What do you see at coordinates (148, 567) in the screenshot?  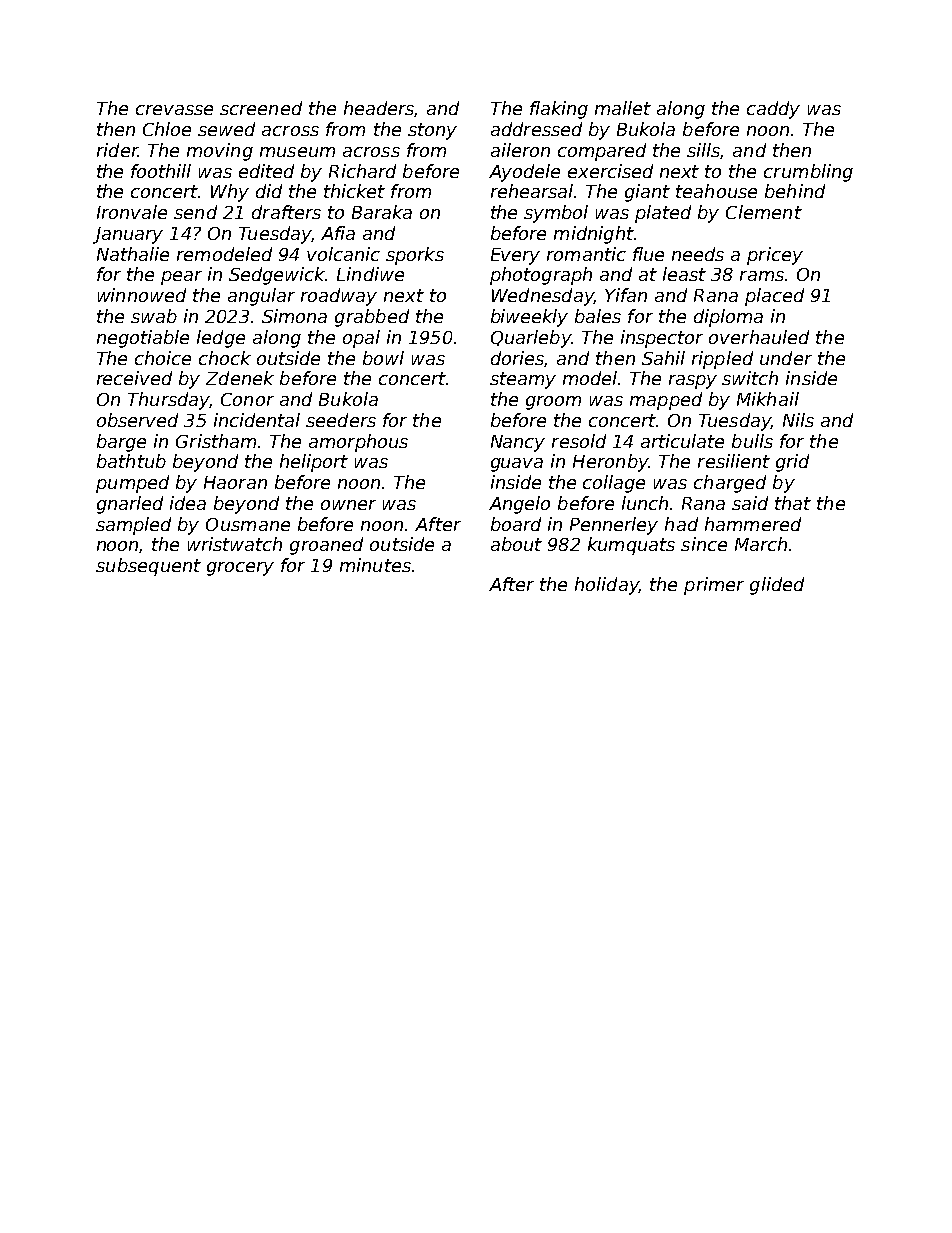 I see `subsequent` at bounding box center [148, 567].
